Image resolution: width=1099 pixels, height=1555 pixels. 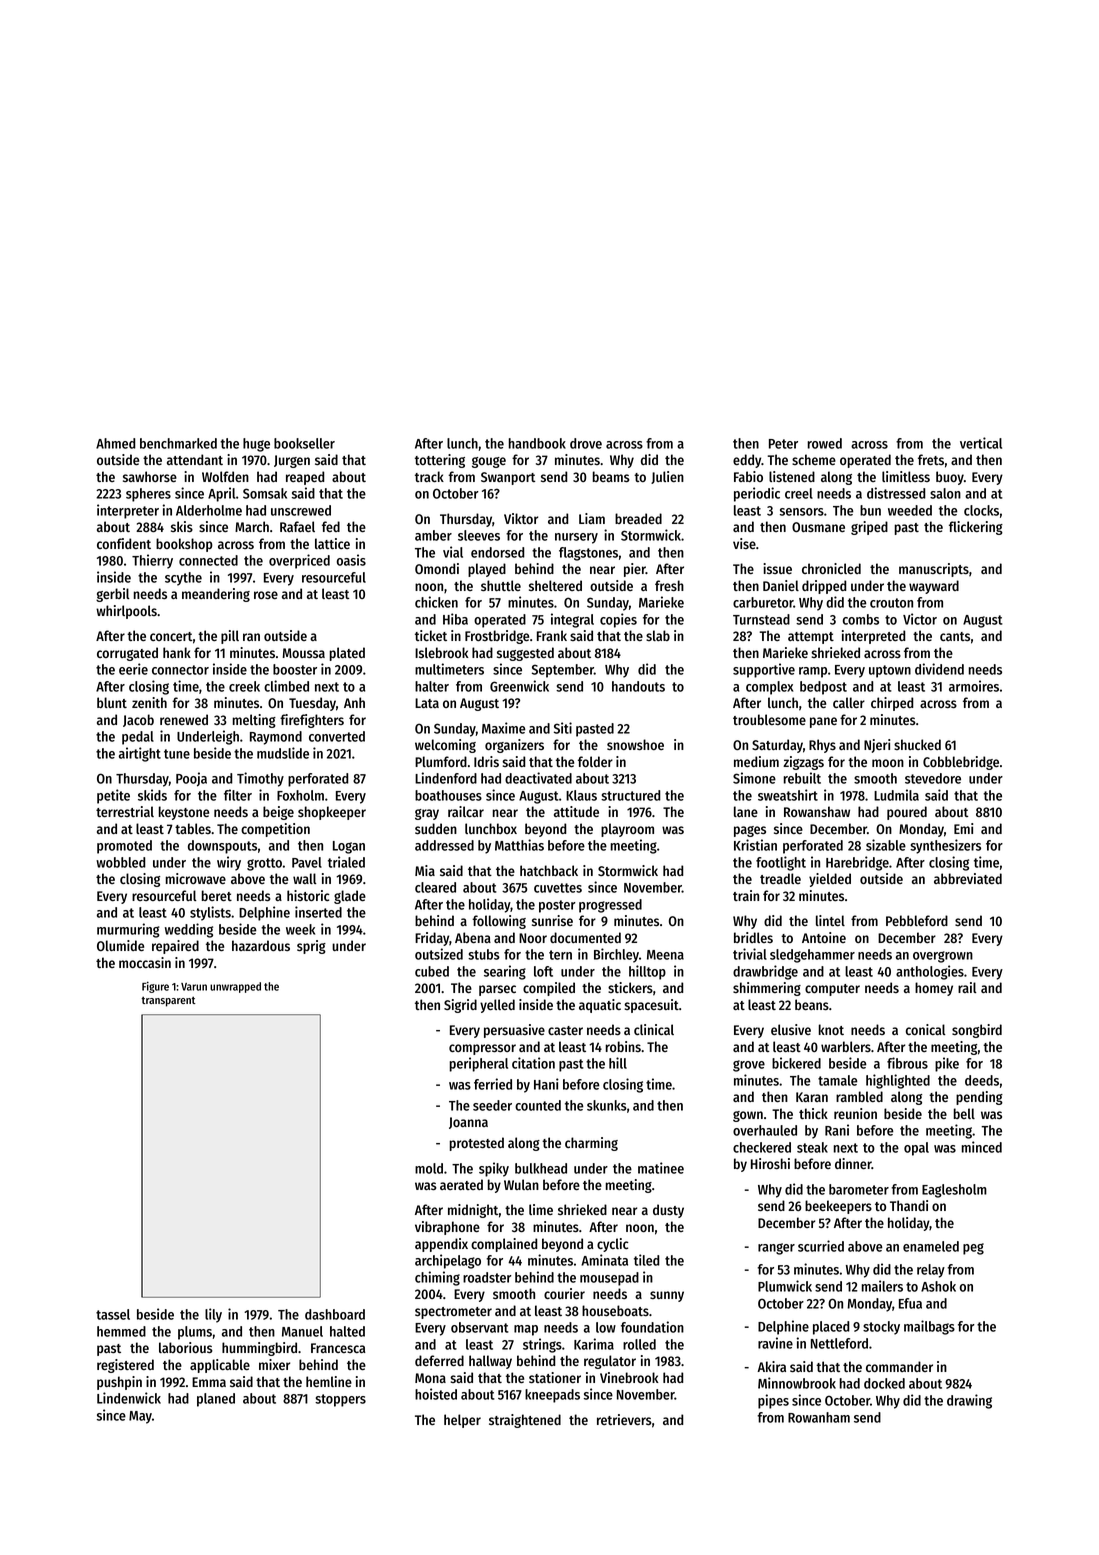 I want to click on Rowanshaw, so click(x=817, y=811).
